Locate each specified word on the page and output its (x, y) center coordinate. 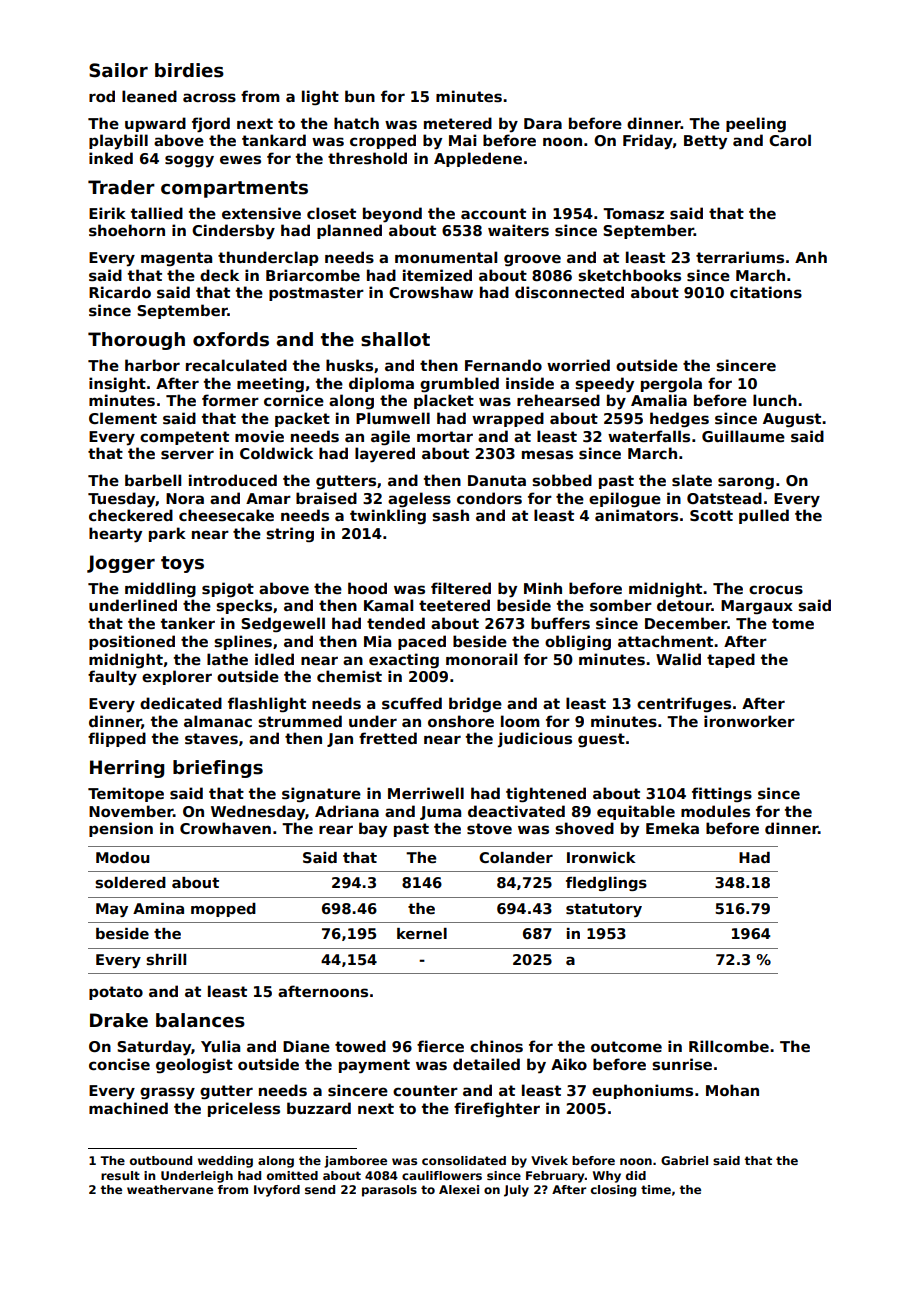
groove (532, 260)
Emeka (672, 828)
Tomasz (633, 214)
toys (182, 564)
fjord (211, 125)
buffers (560, 623)
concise (119, 1064)
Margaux (757, 607)
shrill (166, 959)
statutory (604, 910)
